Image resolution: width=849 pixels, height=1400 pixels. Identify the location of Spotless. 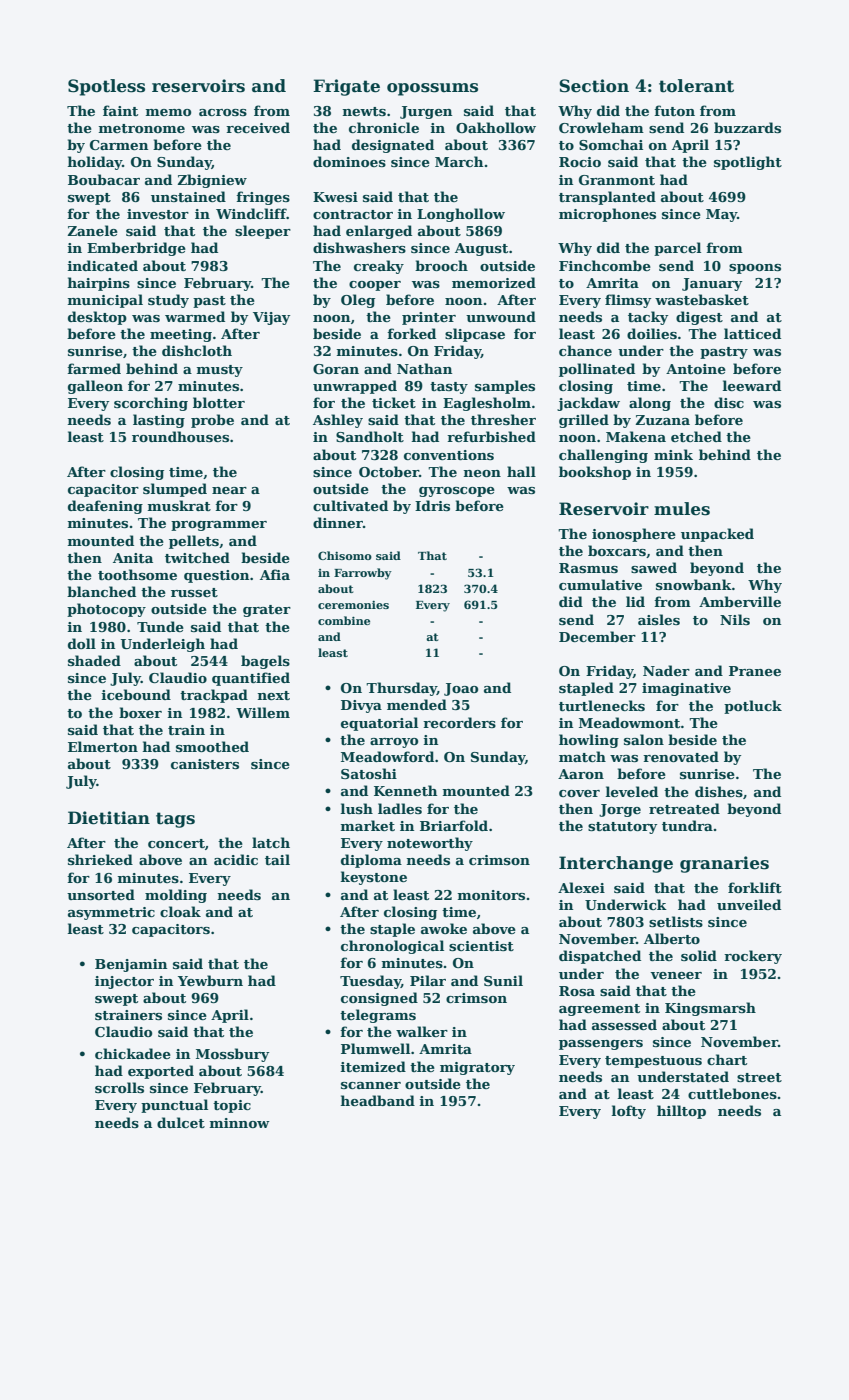
(106, 87).
